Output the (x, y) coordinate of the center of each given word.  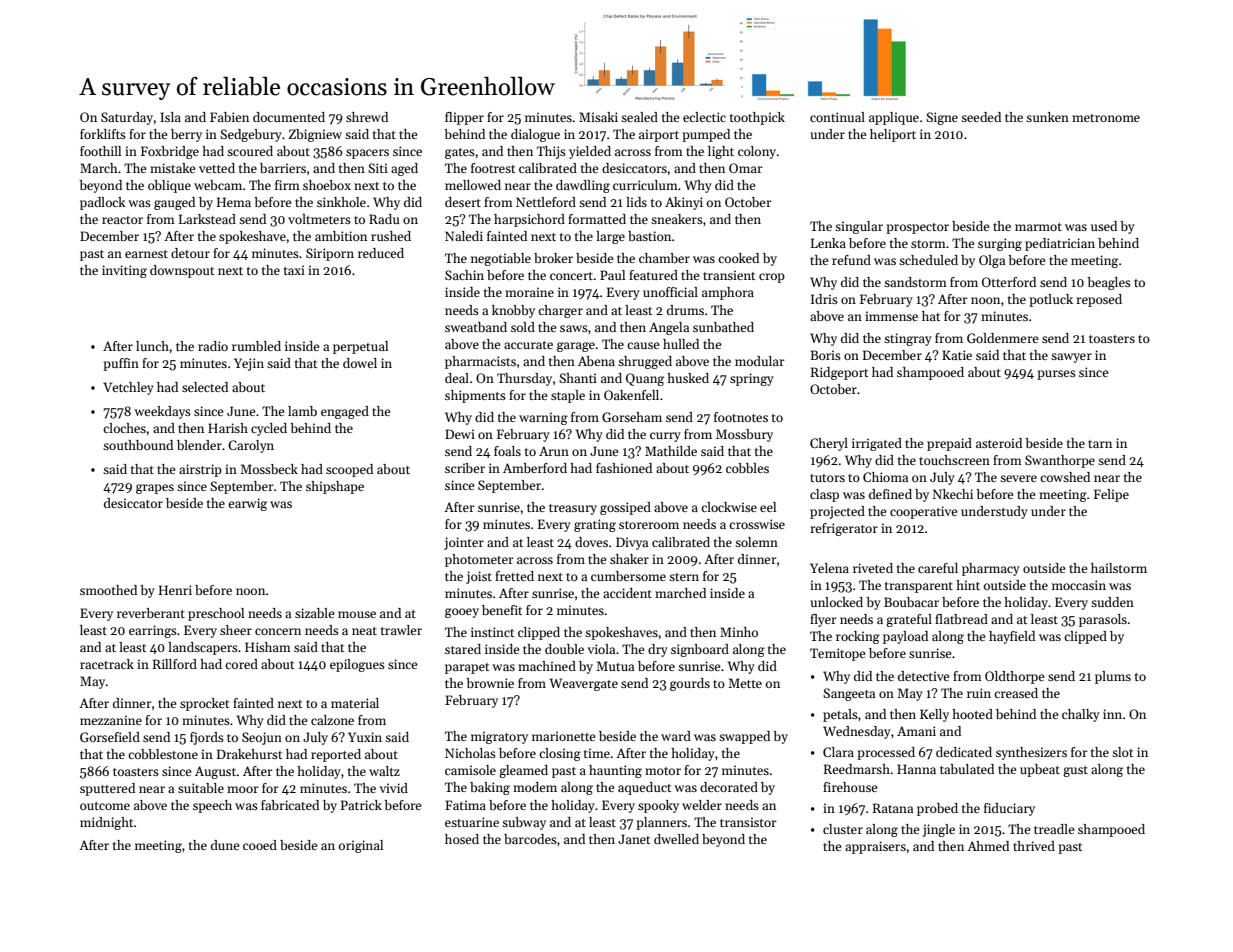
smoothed (108, 590)
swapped (744, 737)
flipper (464, 118)
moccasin (1079, 585)
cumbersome (628, 576)
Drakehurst (250, 754)
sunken (1047, 117)
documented (289, 117)
